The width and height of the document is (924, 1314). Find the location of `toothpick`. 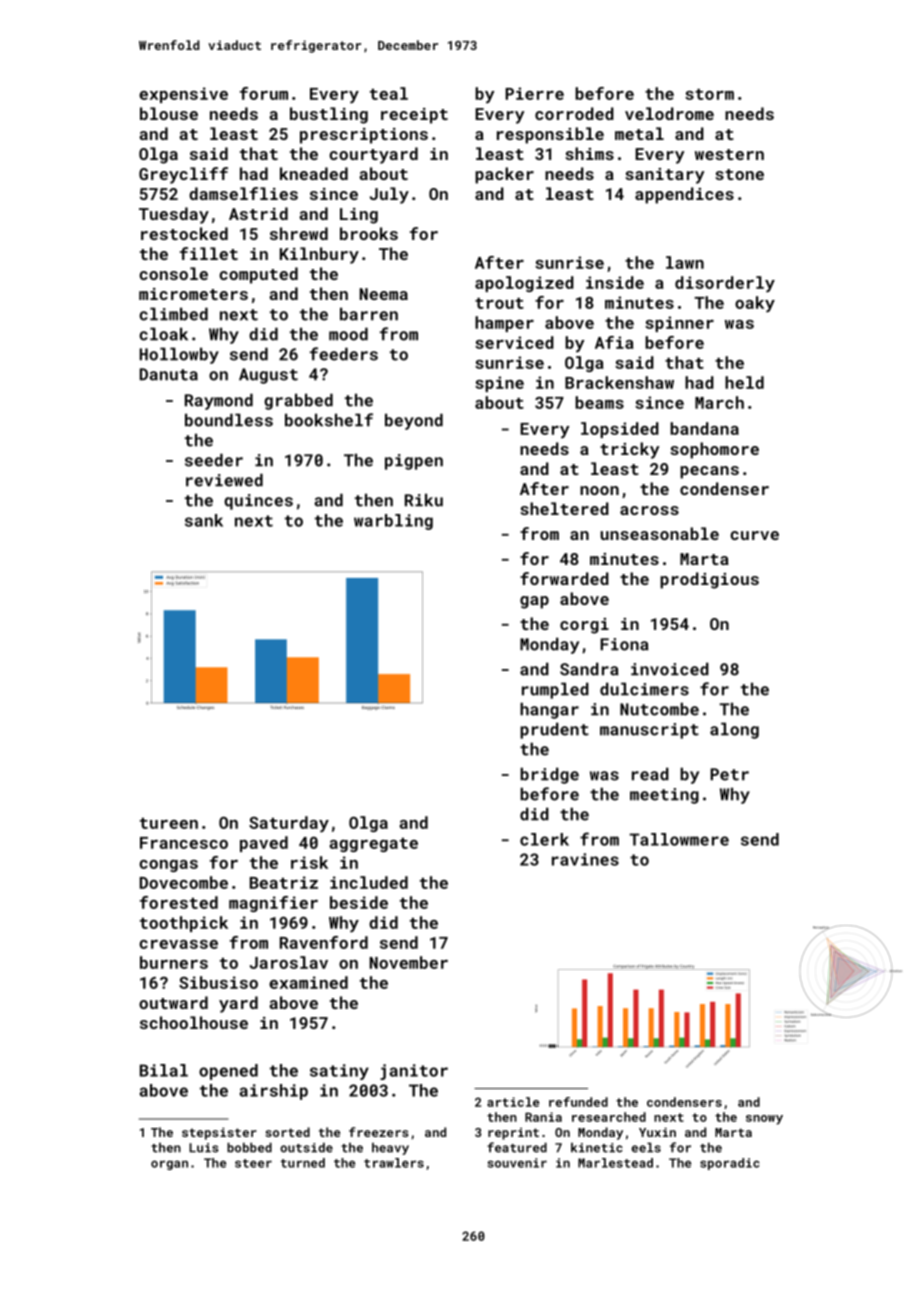

toothpick is located at coordinates (184, 924).
